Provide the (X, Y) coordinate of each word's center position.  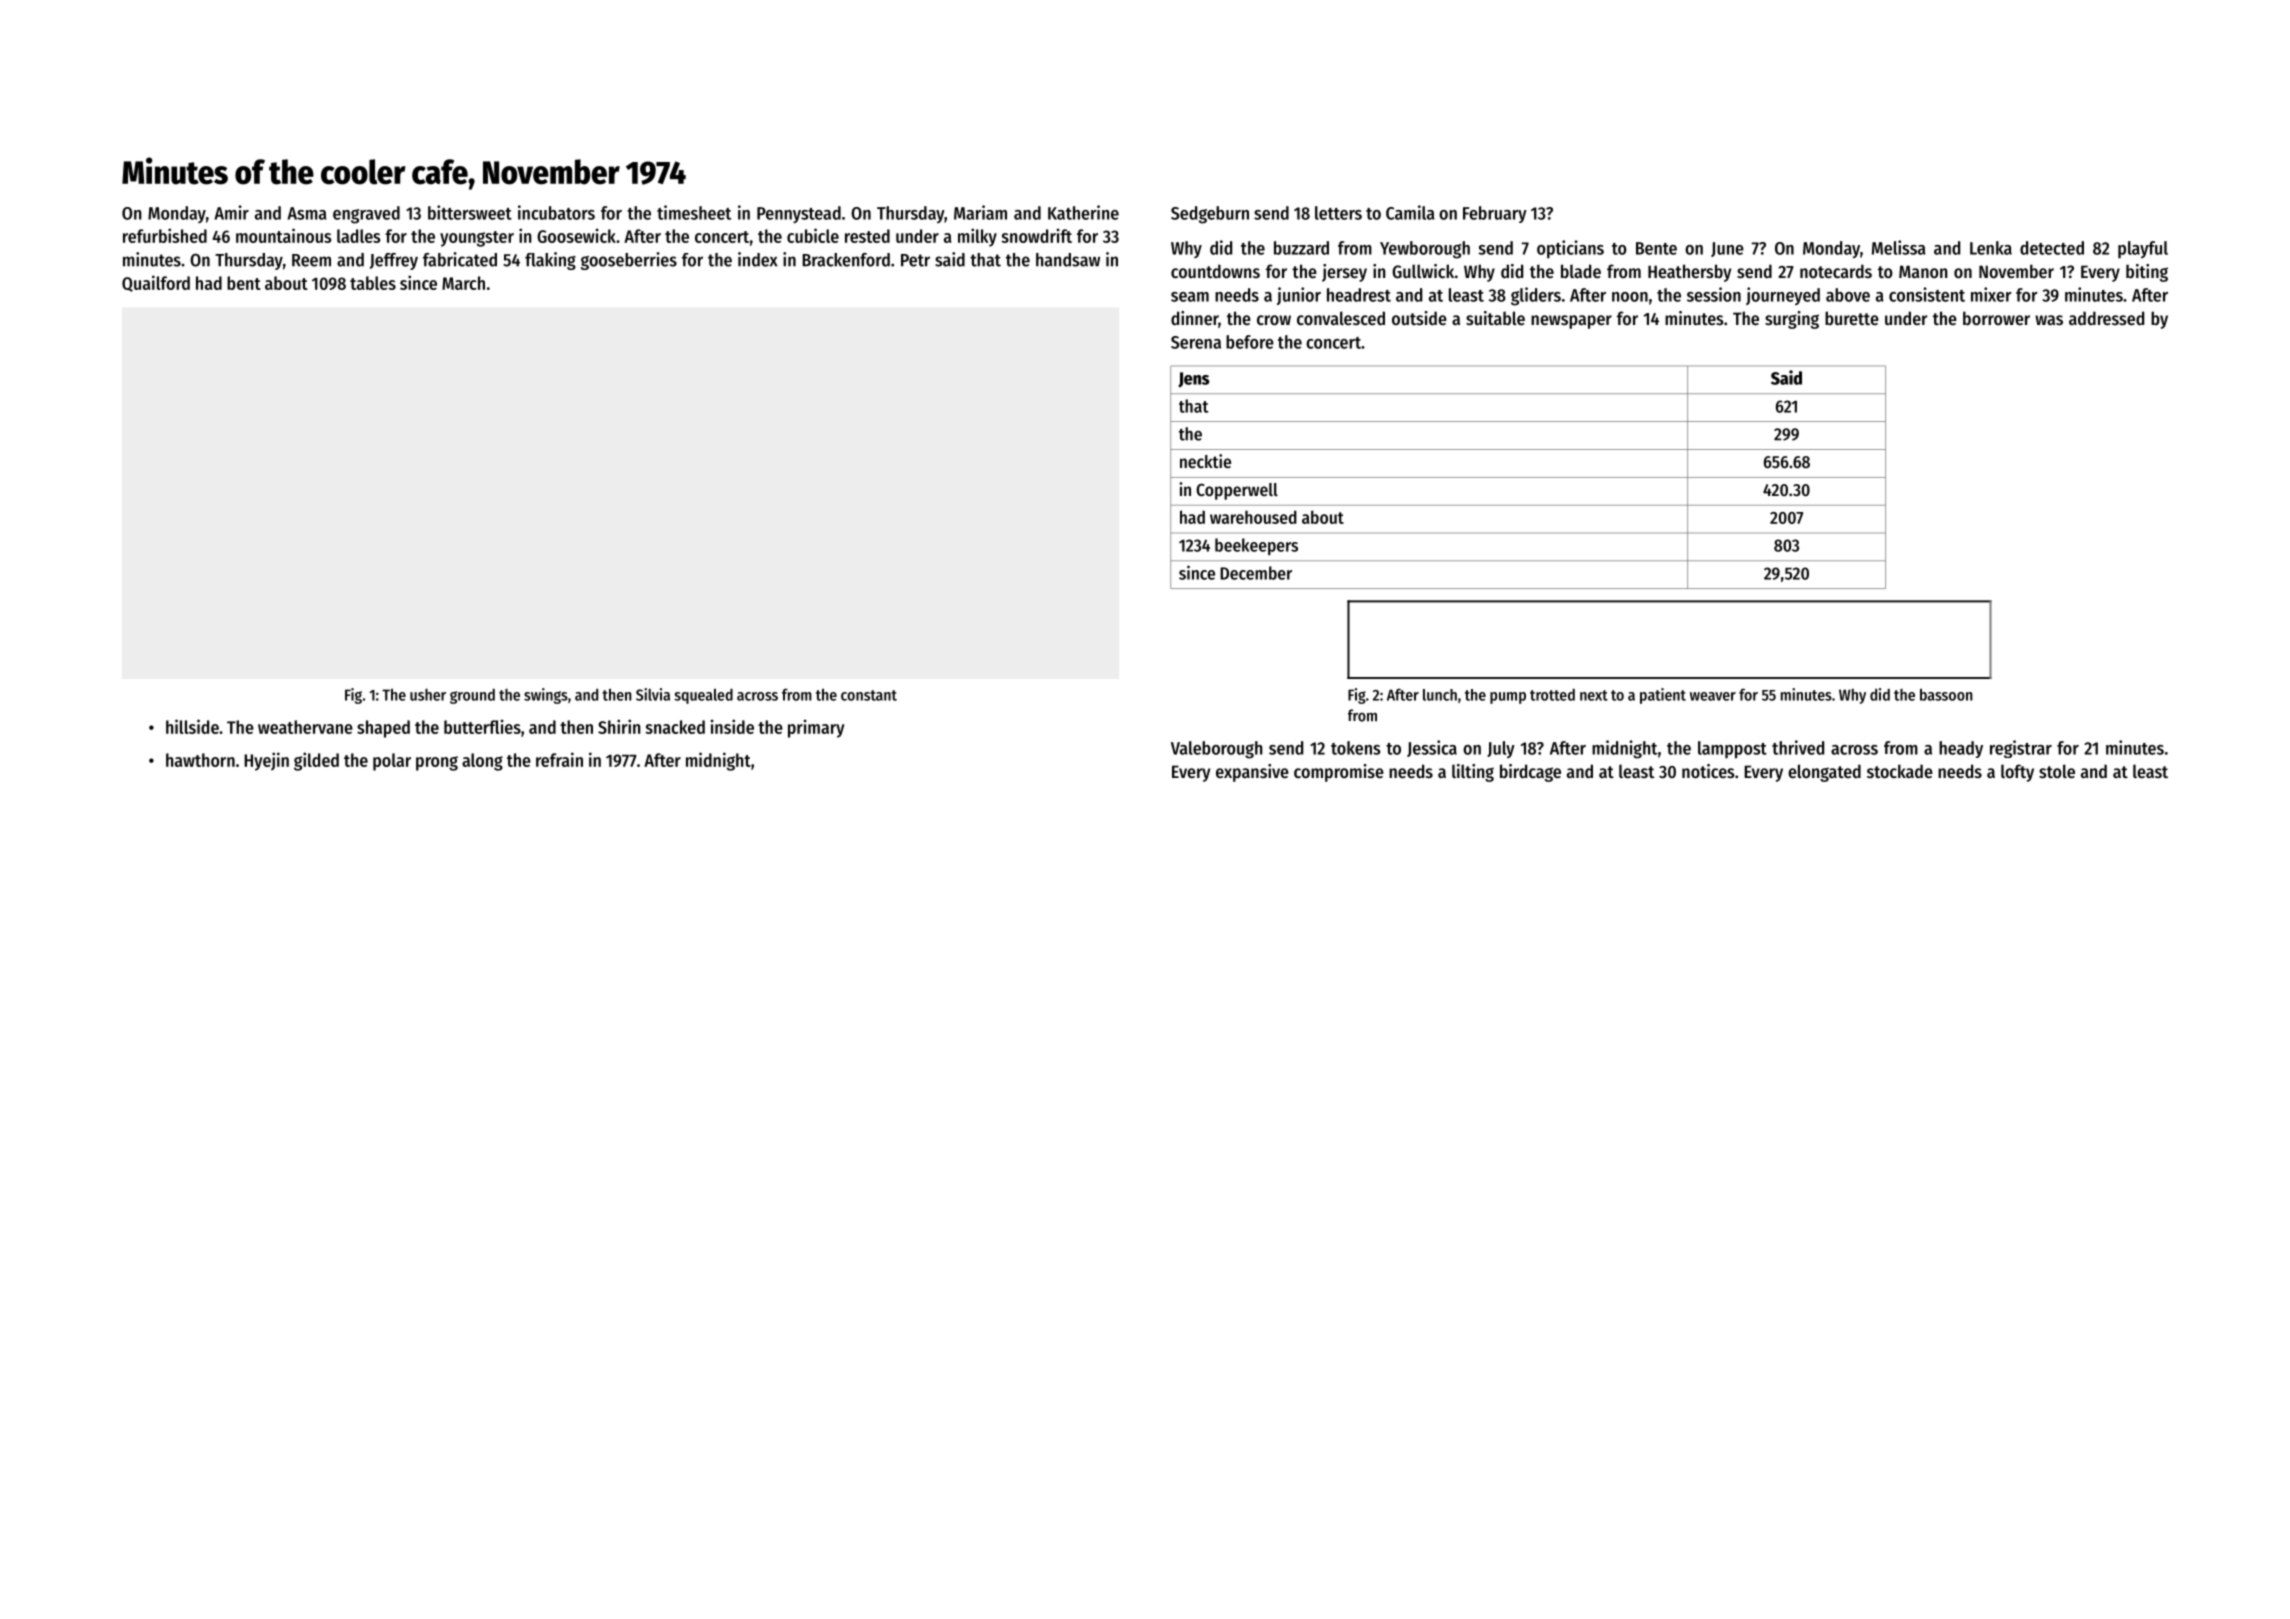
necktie (1205, 461)
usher (428, 695)
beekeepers (1256, 546)
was (2049, 320)
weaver (1713, 696)
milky (977, 237)
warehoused (1253, 517)
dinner (1195, 319)
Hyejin (266, 761)
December (1256, 573)
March (463, 283)
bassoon (1946, 695)
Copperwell (1237, 491)
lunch (1440, 695)
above (1848, 295)
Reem (311, 260)
